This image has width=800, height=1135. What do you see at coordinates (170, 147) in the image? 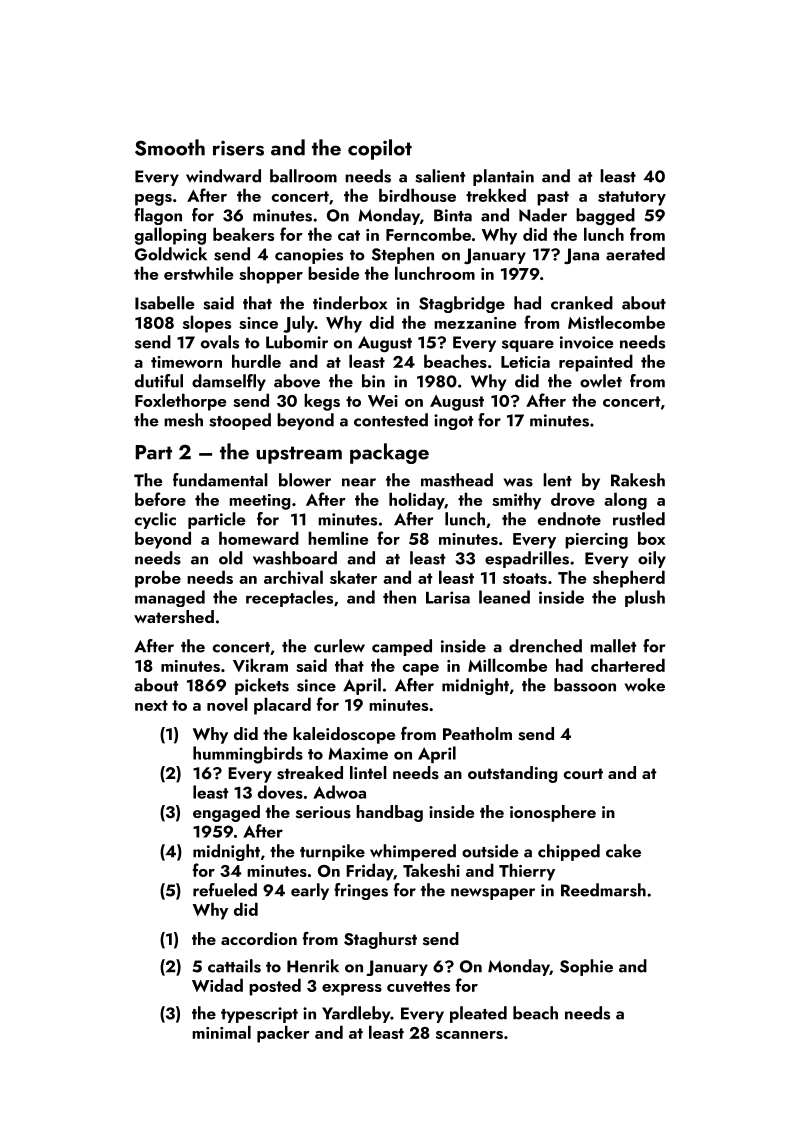
I see `Smooth` at bounding box center [170, 147].
